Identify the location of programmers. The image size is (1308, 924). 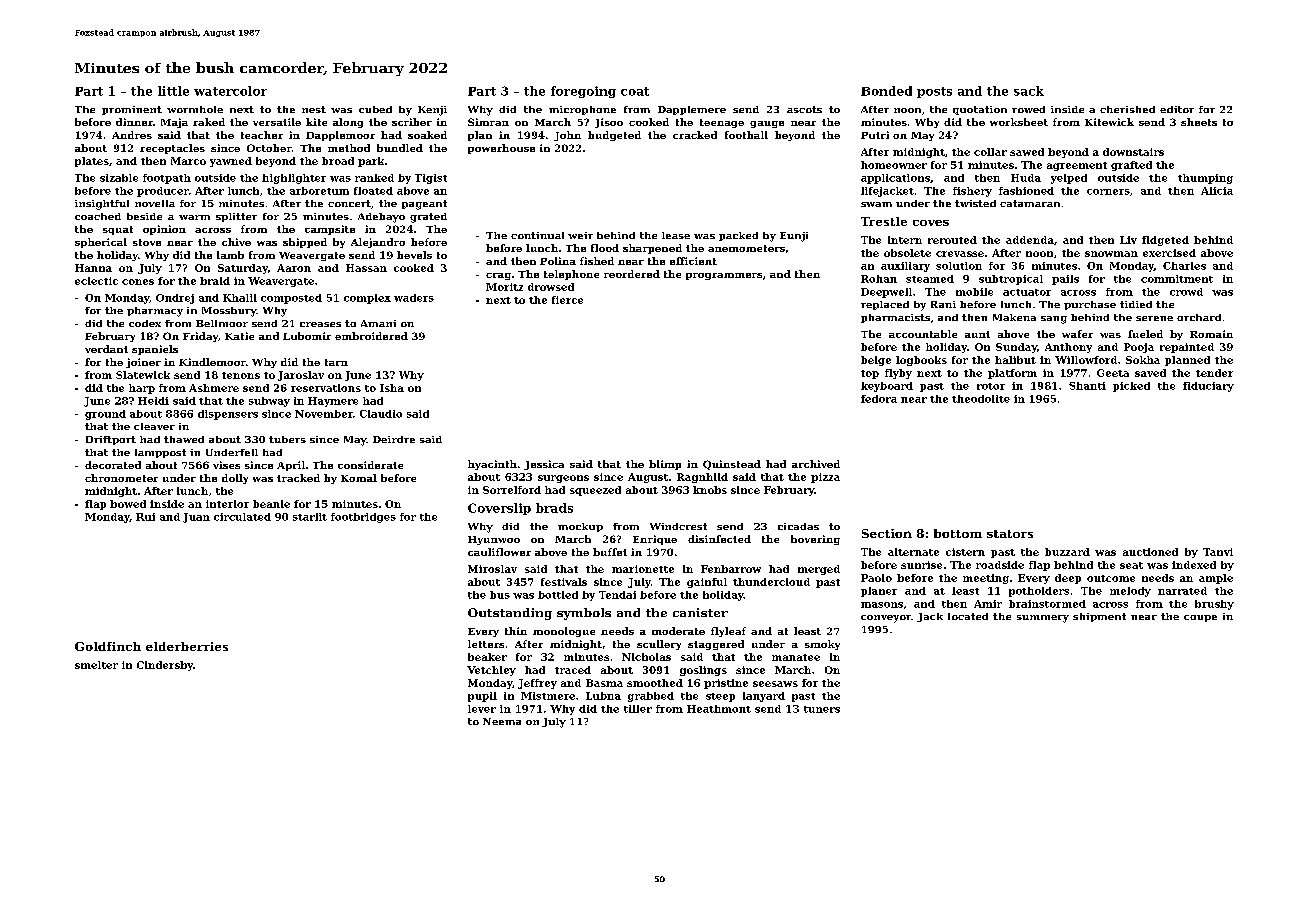
(724, 276).
